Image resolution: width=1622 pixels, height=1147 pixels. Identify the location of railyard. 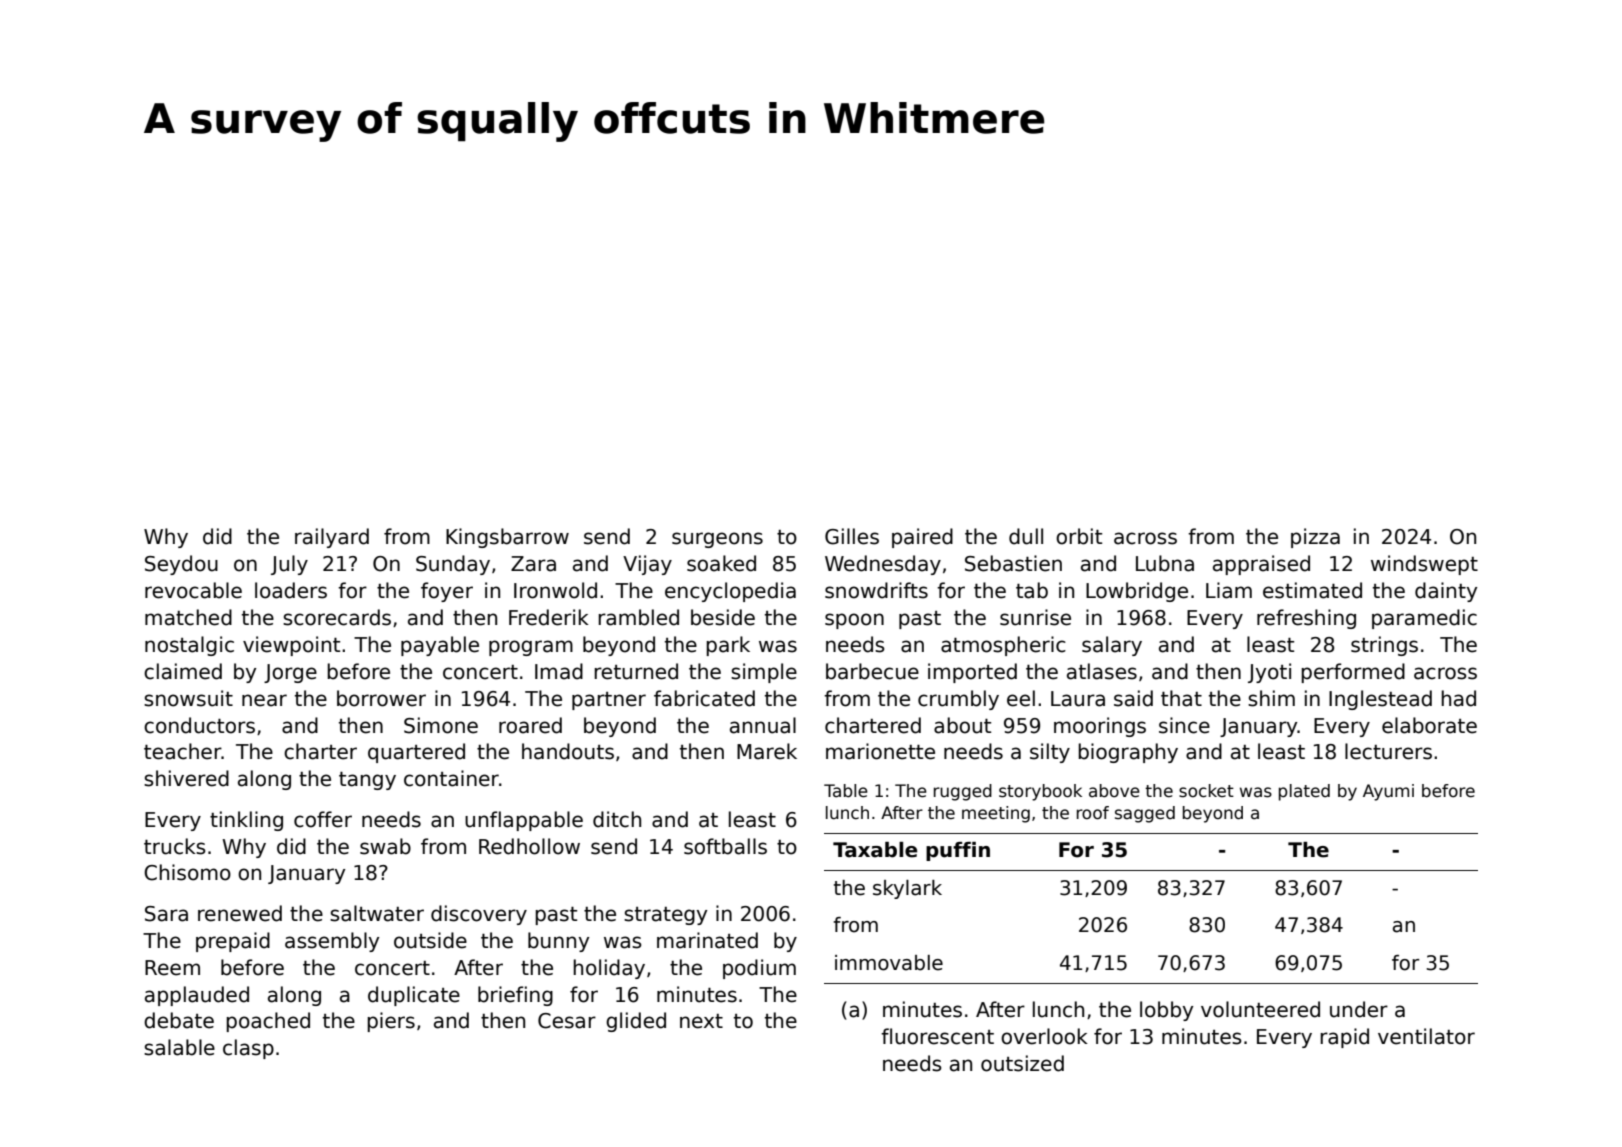
(332, 538).
